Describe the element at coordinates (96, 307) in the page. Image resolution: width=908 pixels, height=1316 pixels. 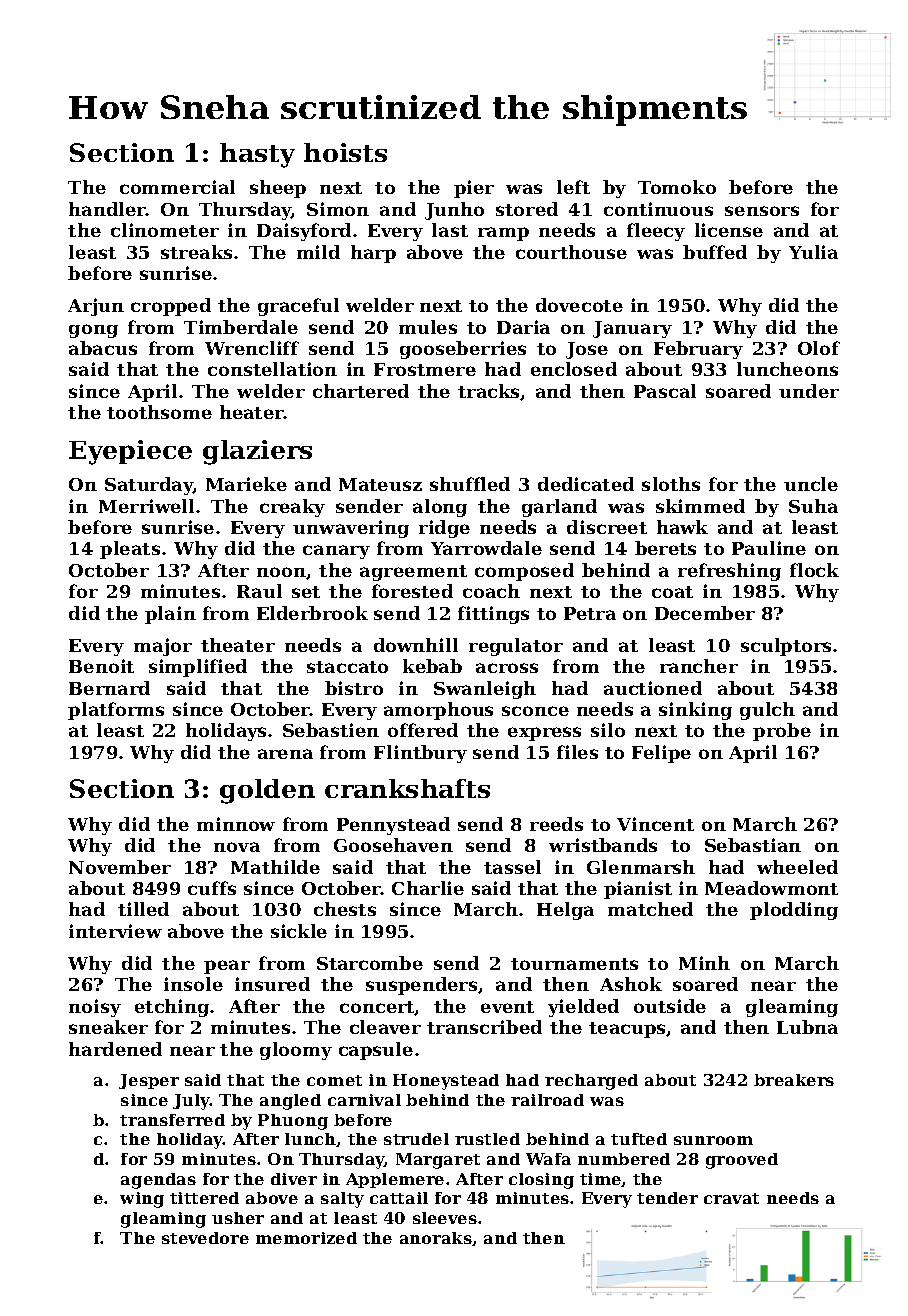
I see `Arjun` at that location.
